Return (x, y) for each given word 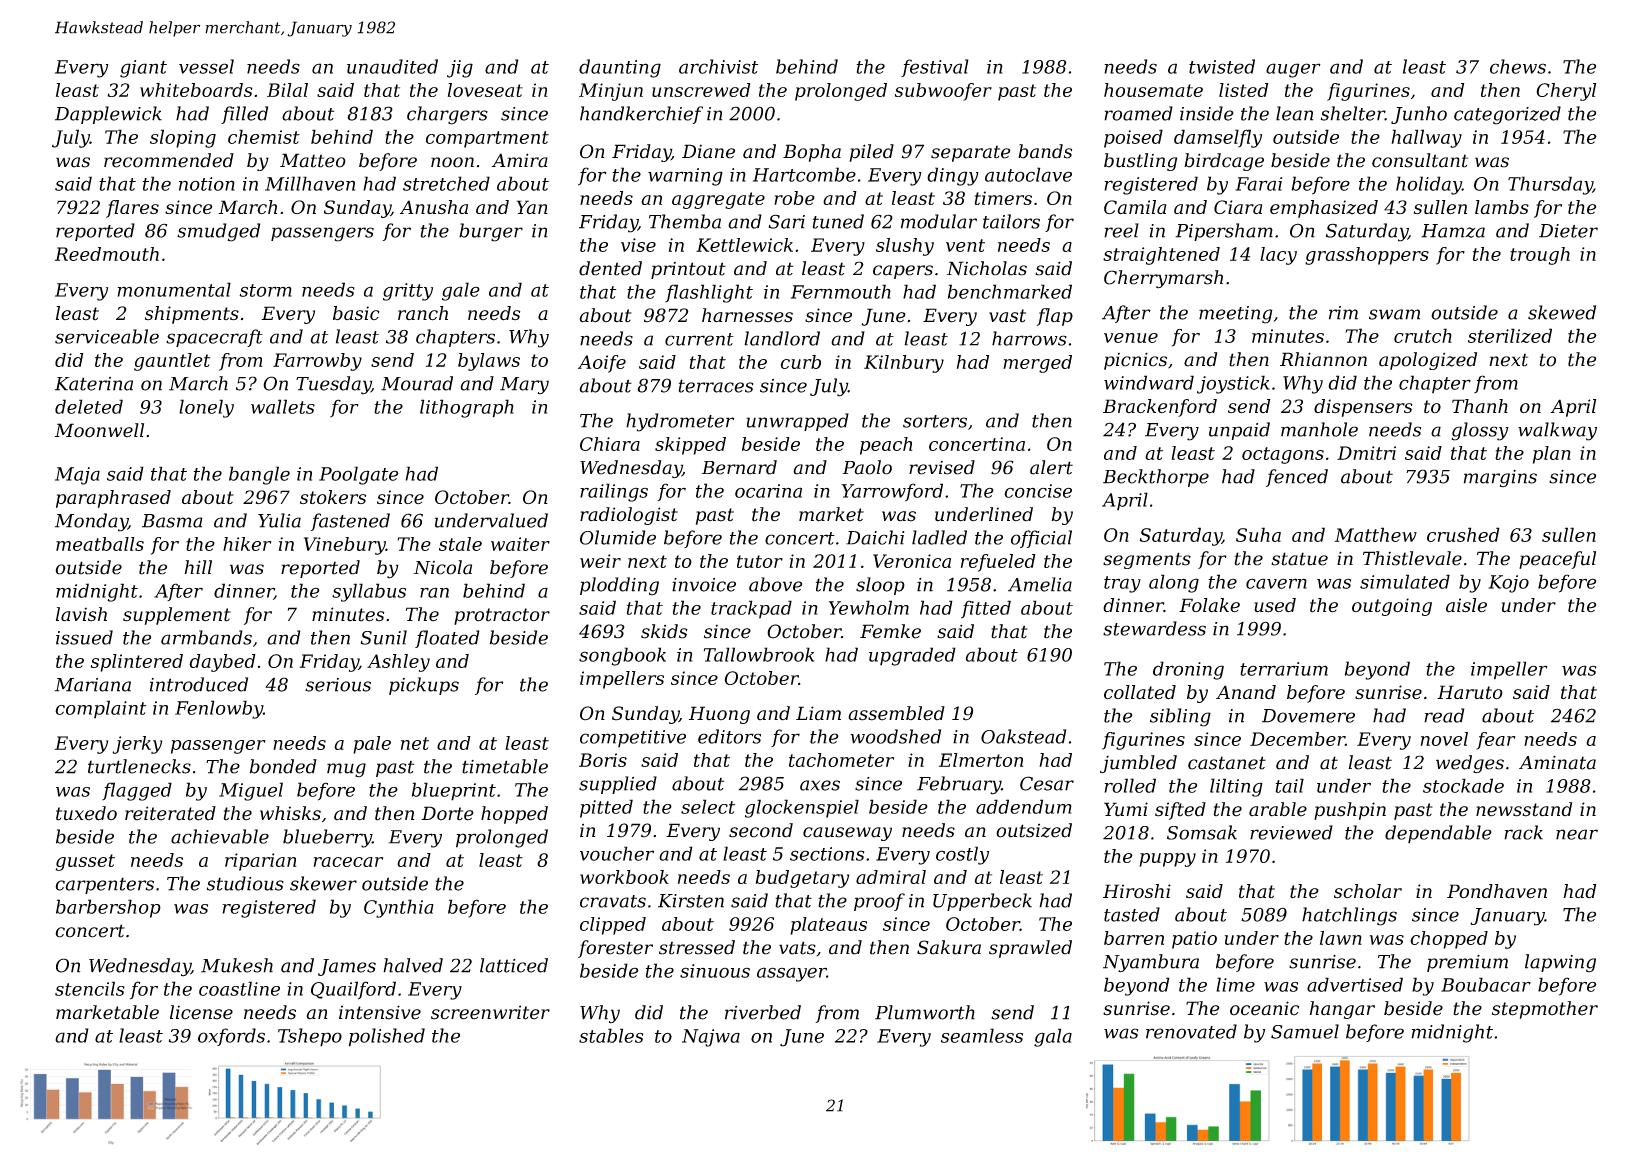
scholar (1368, 891)
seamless (982, 1035)
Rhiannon (1323, 359)
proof (879, 902)
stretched (446, 183)
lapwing (1560, 963)
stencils (90, 988)
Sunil (384, 637)
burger (491, 232)
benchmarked (1010, 291)
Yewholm (869, 607)
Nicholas (987, 268)
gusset (85, 862)
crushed (1463, 534)
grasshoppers (1367, 256)
